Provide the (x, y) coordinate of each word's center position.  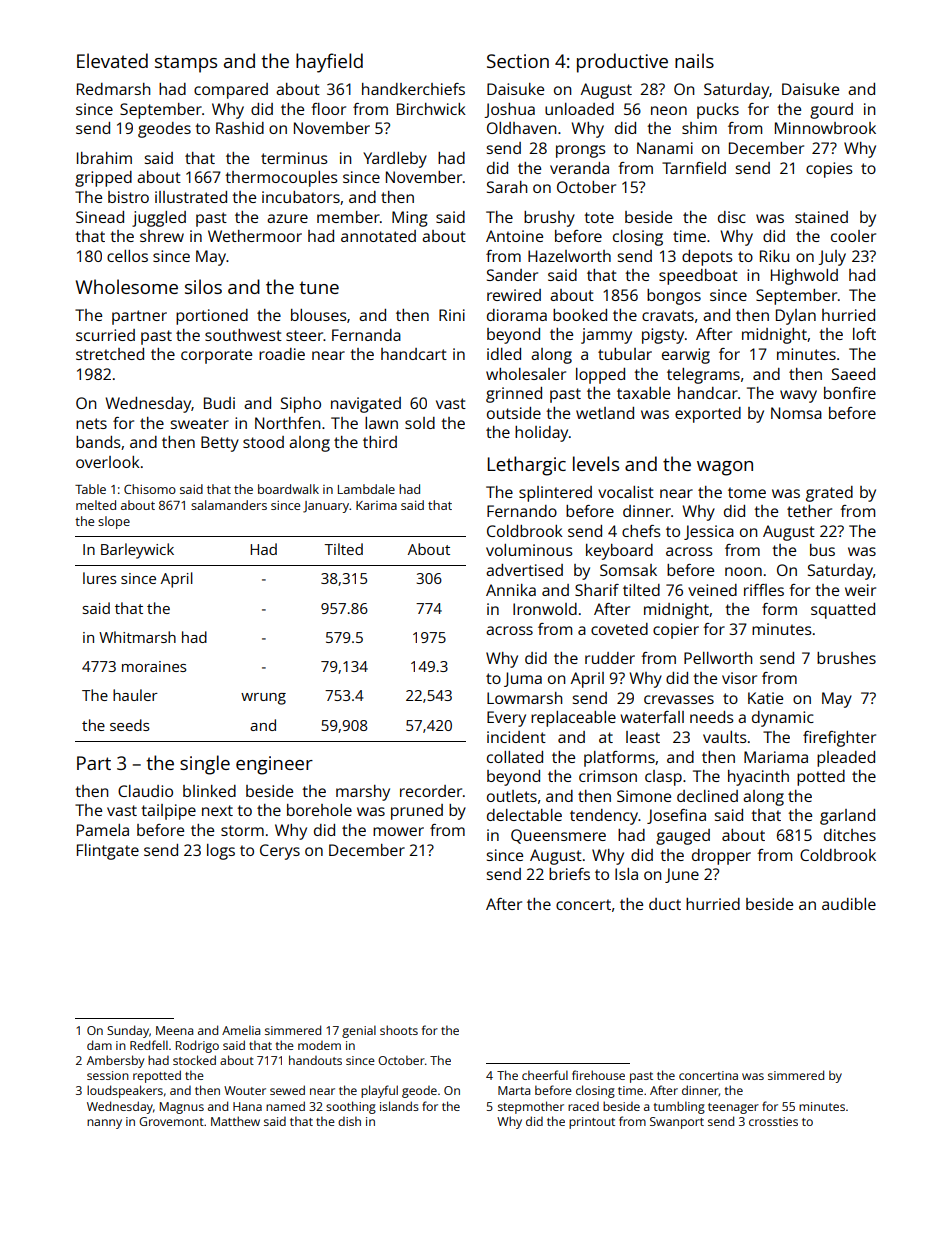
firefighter (839, 739)
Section (518, 61)
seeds (130, 725)
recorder (431, 791)
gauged (683, 837)
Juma (523, 679)
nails (694, 60)
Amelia (241, 1030)
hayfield (329, 63)
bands (98, 442)
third (380, 442)
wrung (263, 699)
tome (747, 492)
